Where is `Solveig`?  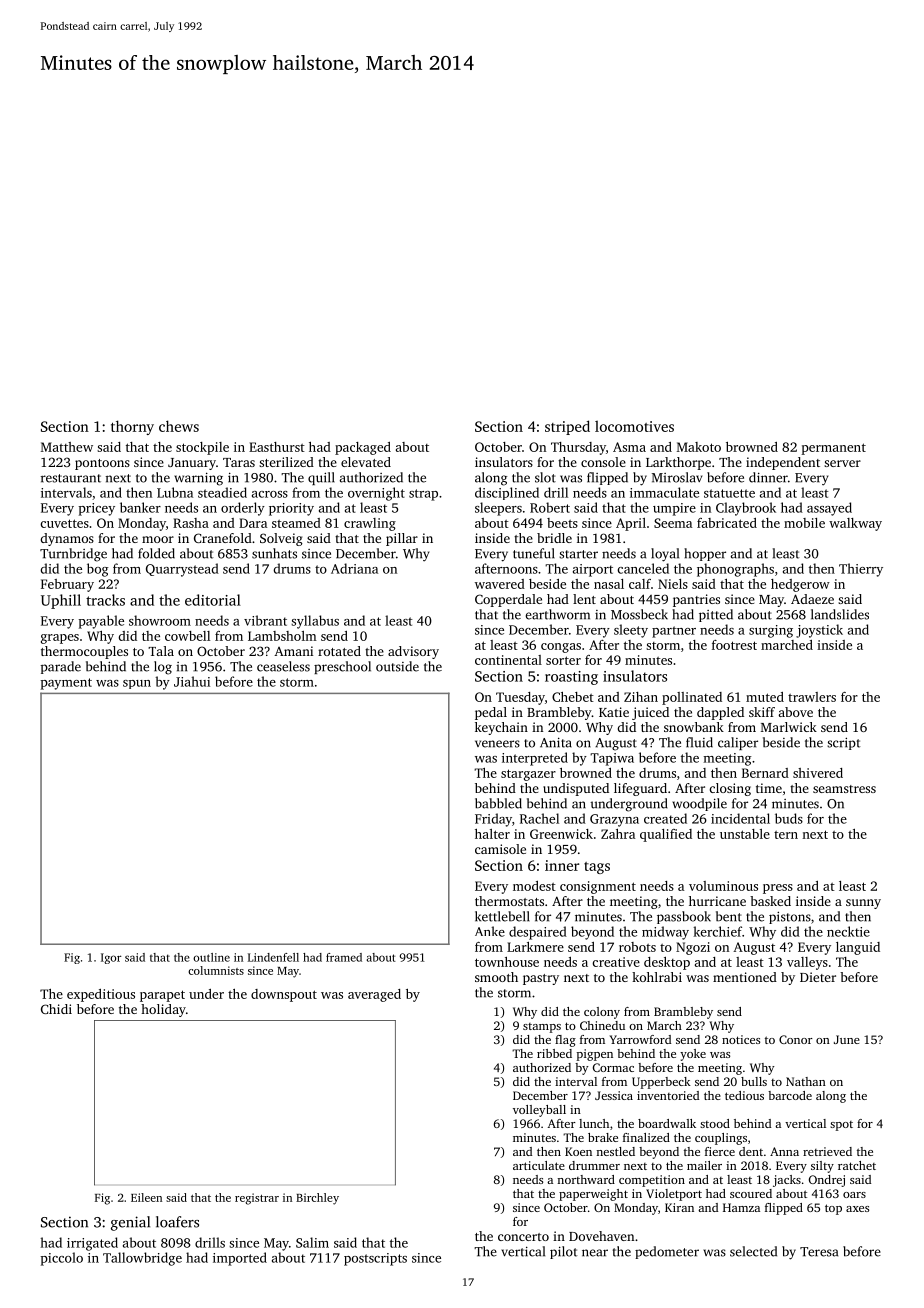 Solveig is located at coordinates (281, 539).
